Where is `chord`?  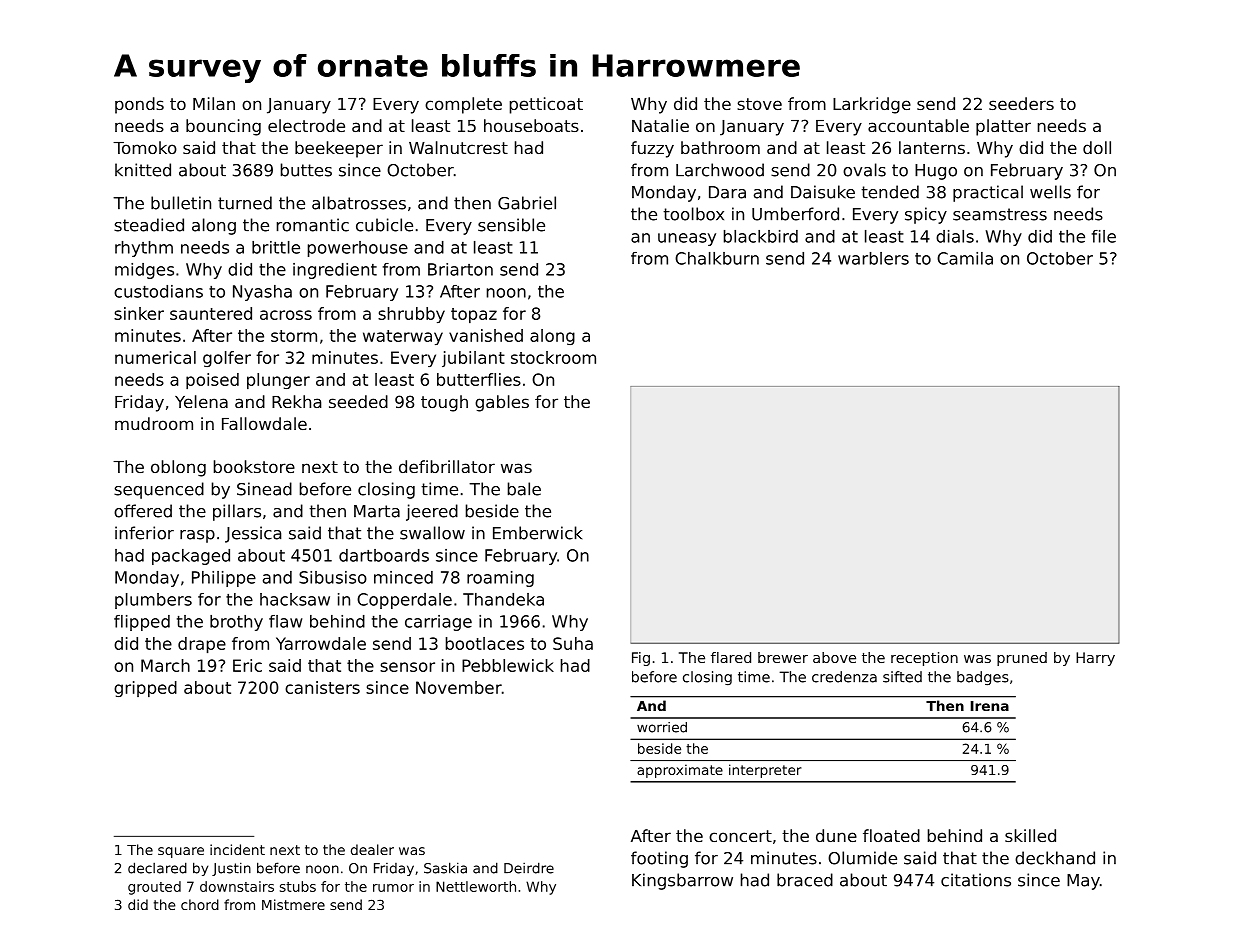
chord is located at coordinates (200, 904).
